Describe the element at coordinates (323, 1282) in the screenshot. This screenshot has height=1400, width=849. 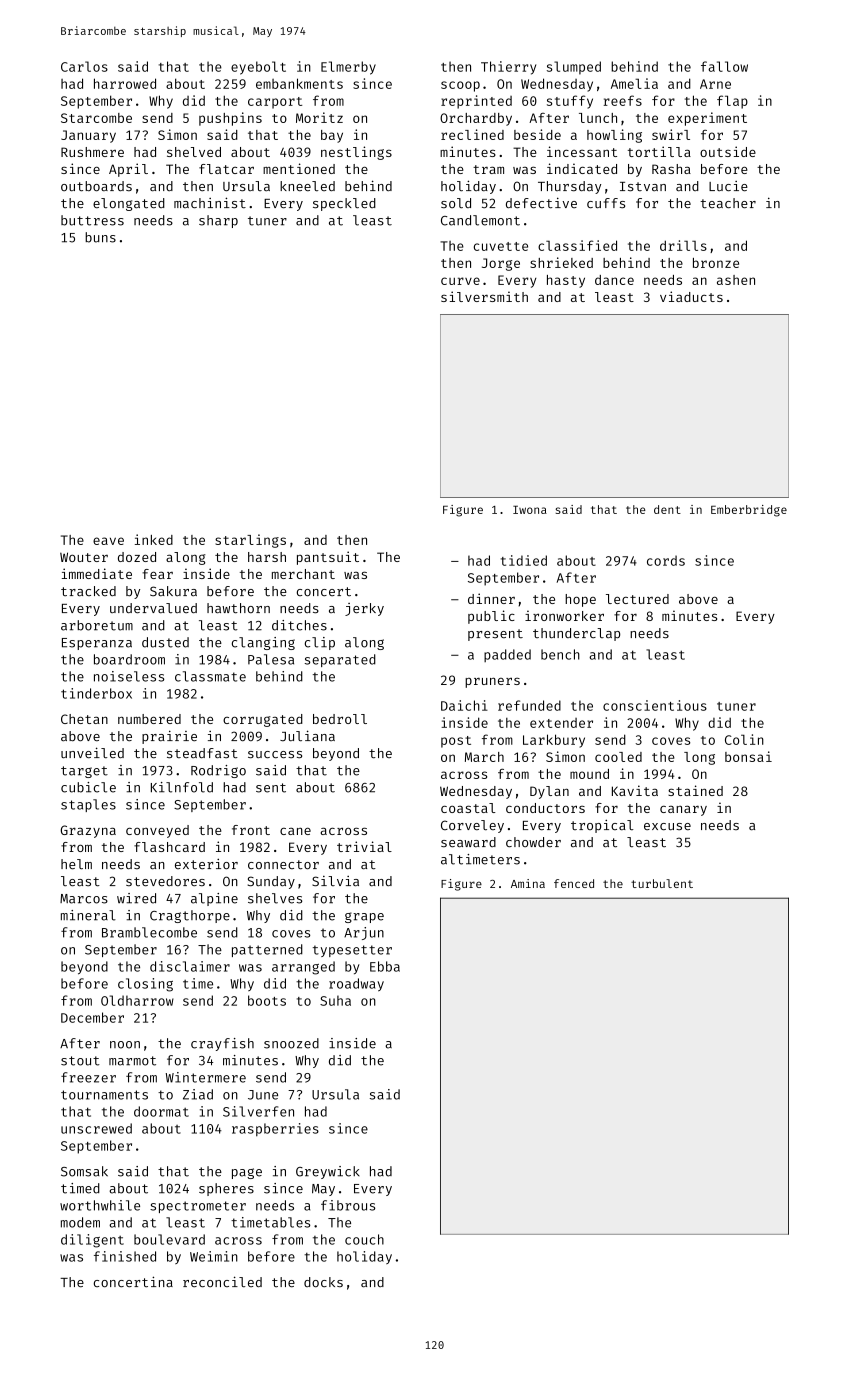
I see `docks` at that location.
